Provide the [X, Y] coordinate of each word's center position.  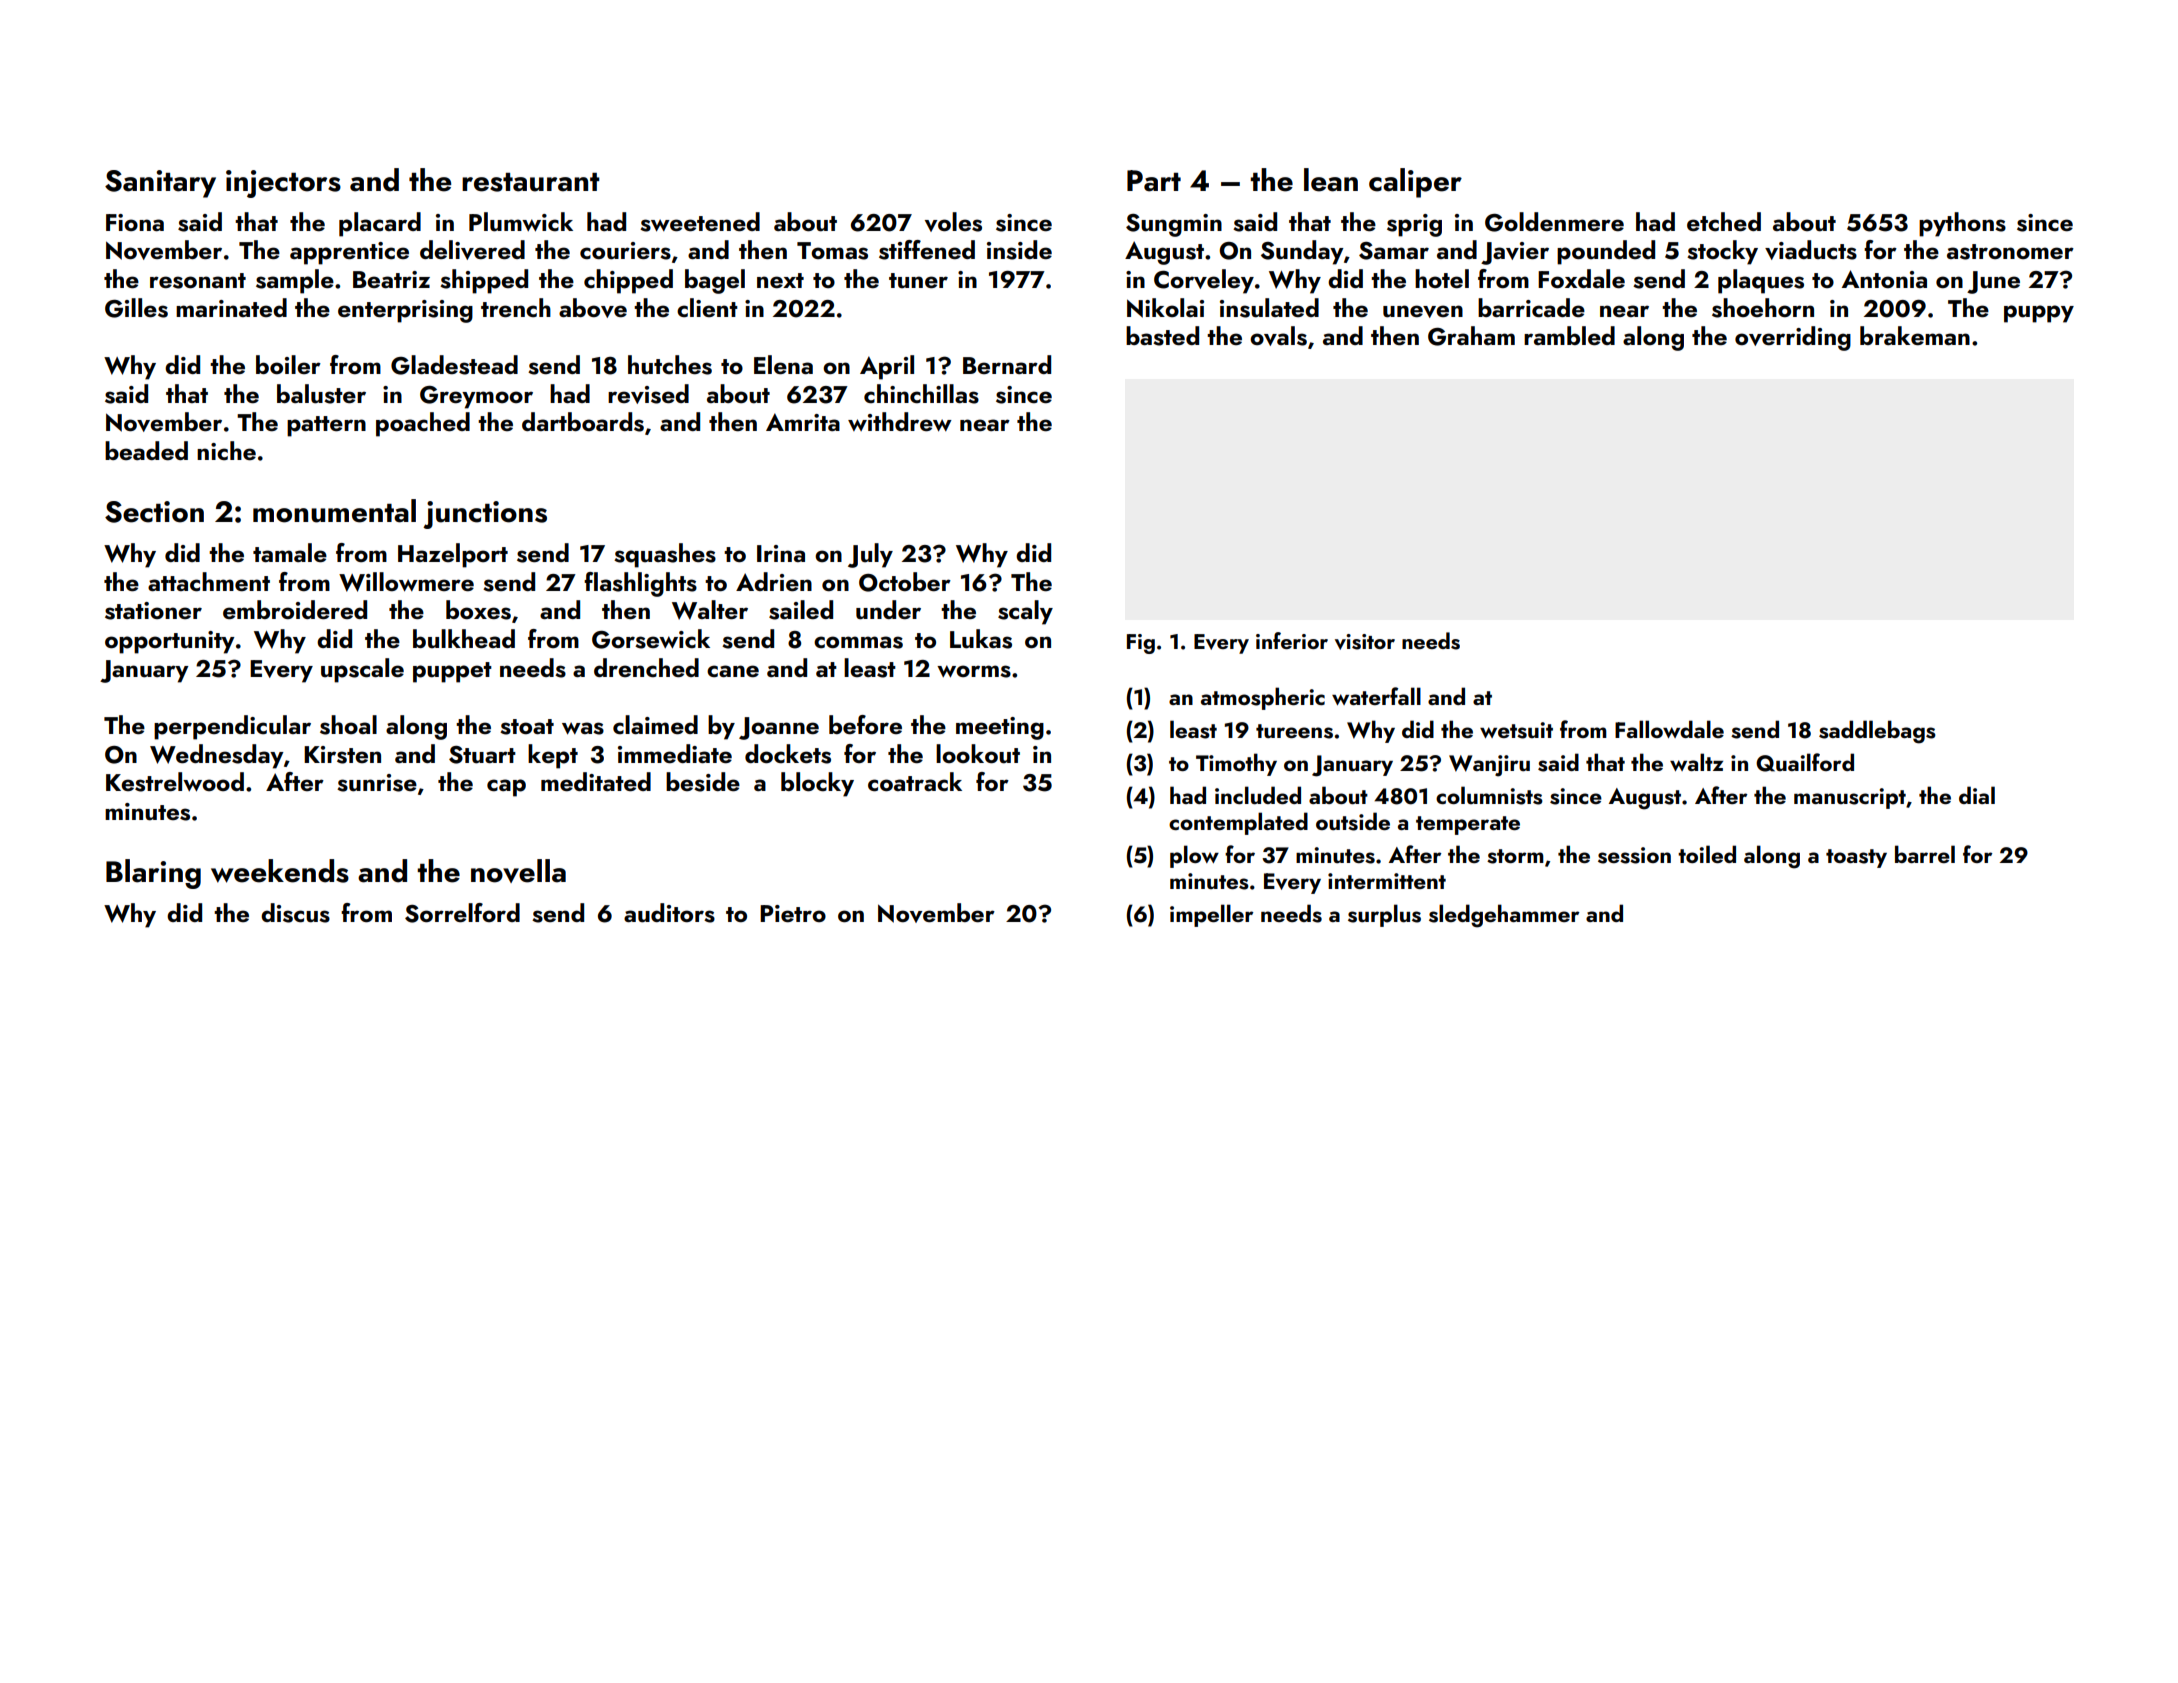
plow [1194, 856]
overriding [1793, 338]
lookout [978, 754]
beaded [146, 450]
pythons [1962, 224]
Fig [1141, 644]
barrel [1925, 854]
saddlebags [1877, 732]
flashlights [640, 584]
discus [295, 913]
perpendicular [232, 727]
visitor [1365, 642]
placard [380, 224]
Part [1154, 181]
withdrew [900, 421]
